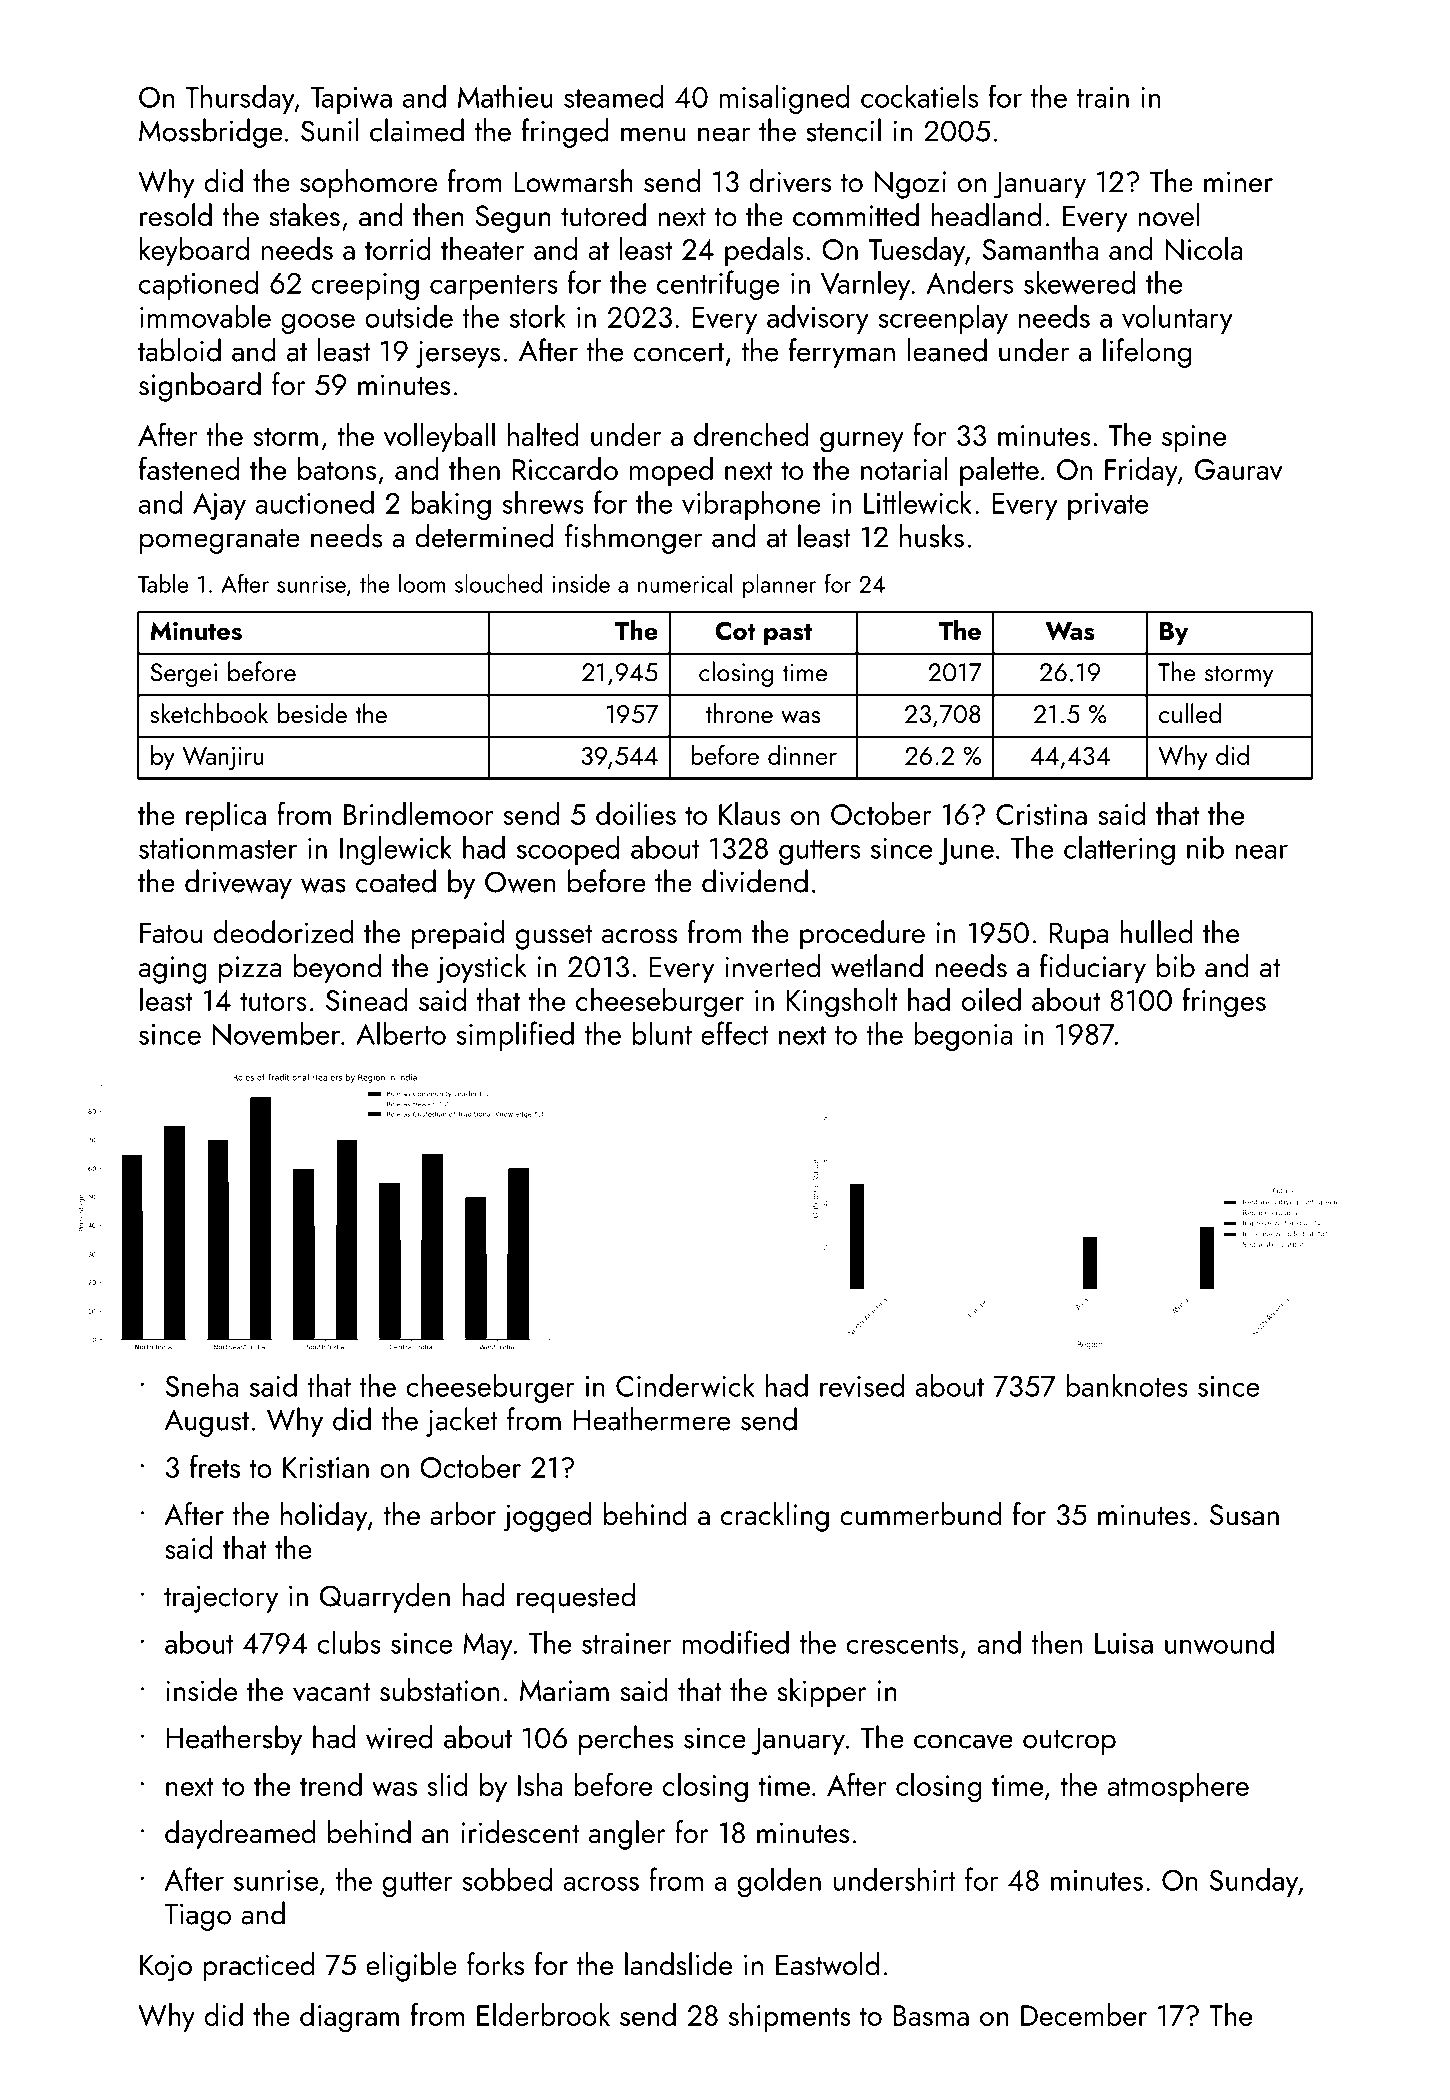 The image size is (1450, 2100). I want to click on headland, so click(986, 215).
